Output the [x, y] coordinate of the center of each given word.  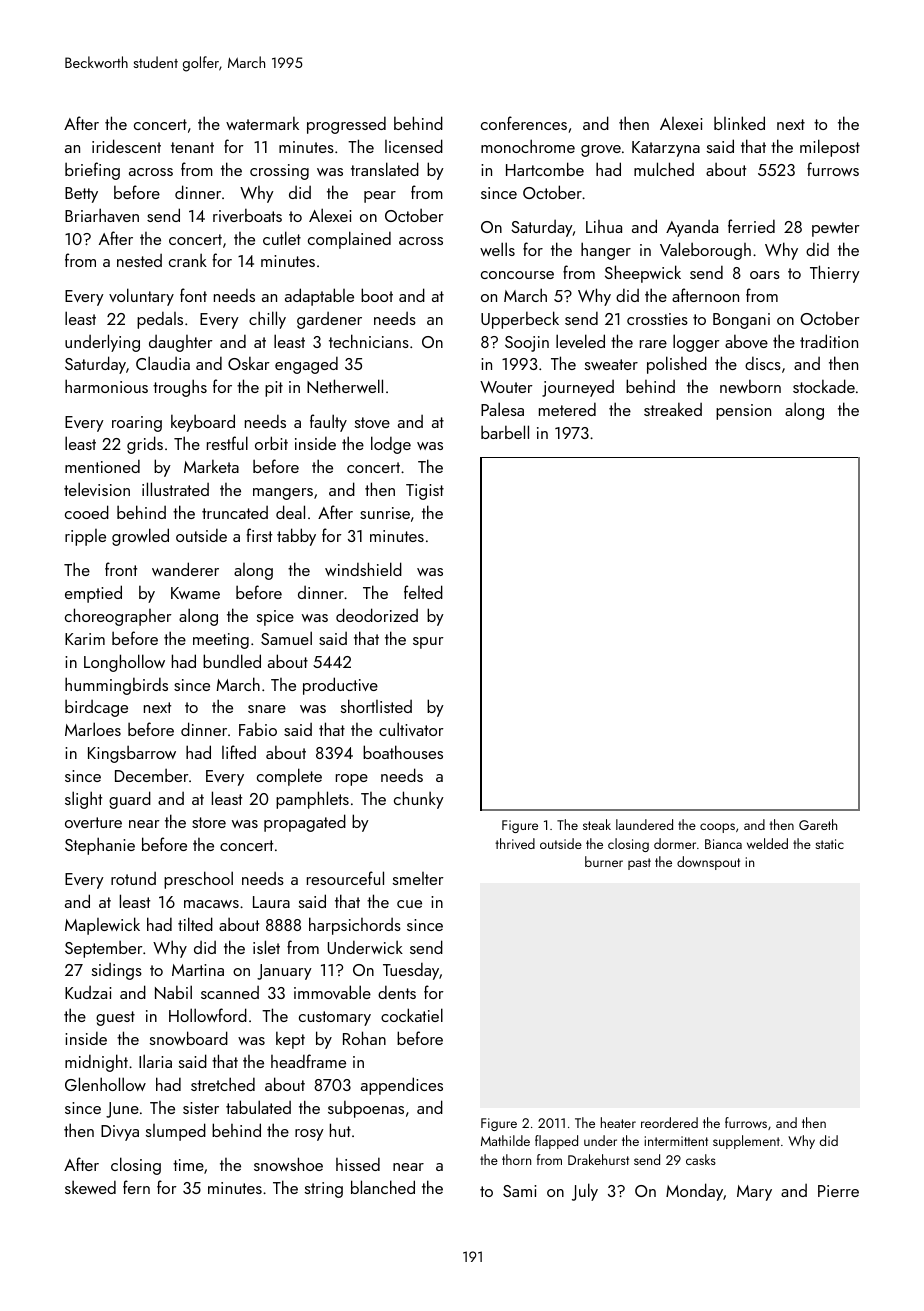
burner [604, 861]
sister [201, 1108]
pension [743, 412]
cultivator [411, 729]
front [121, 569]
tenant [192, 147]
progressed [346, 125]
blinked [739, 123]
